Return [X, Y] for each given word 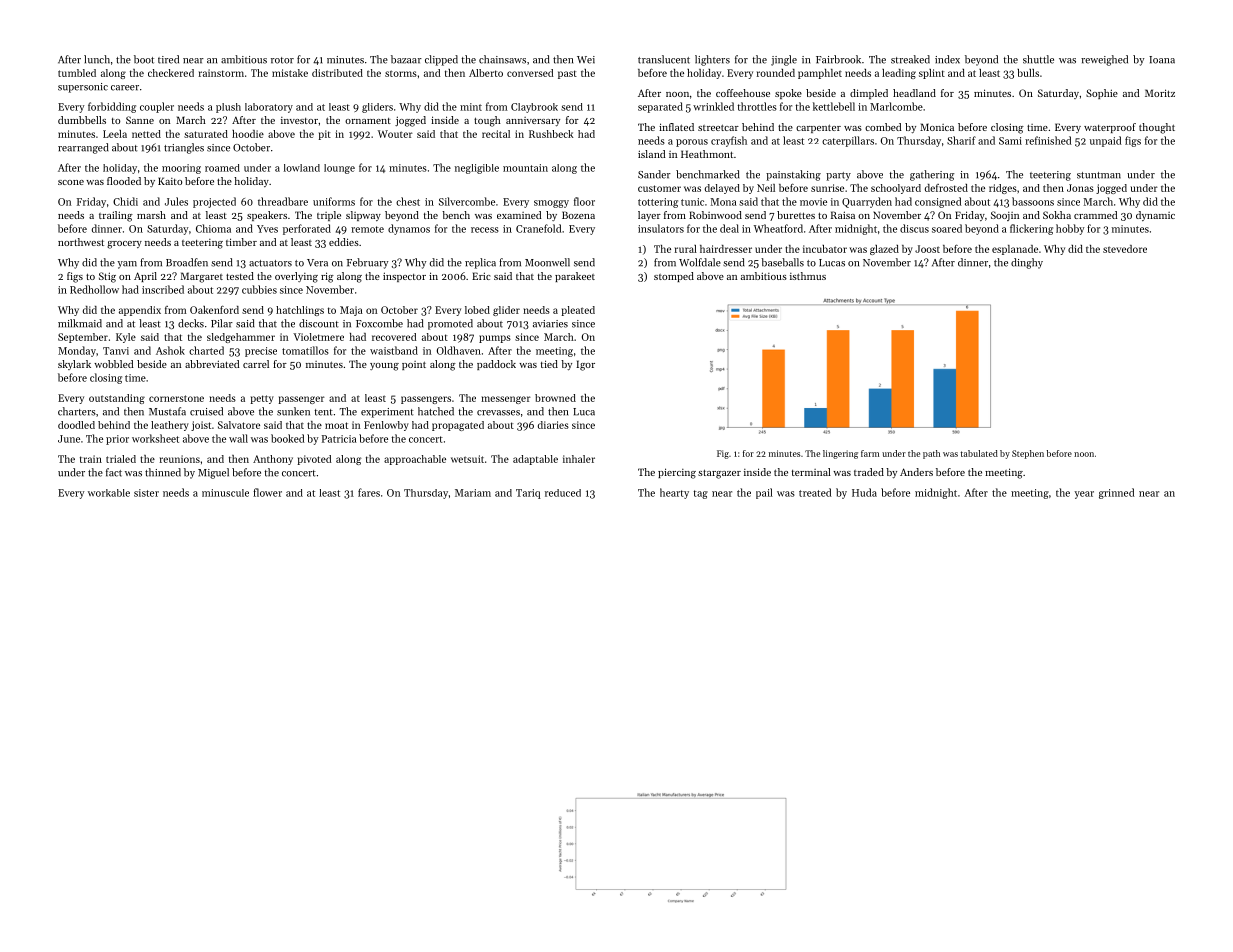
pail [764, 493]
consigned [938, 202]
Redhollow [94, 289]
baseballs [782, 262]
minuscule [225, 493]
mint [471, 107]
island [652, 154]
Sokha [1057, 215]
